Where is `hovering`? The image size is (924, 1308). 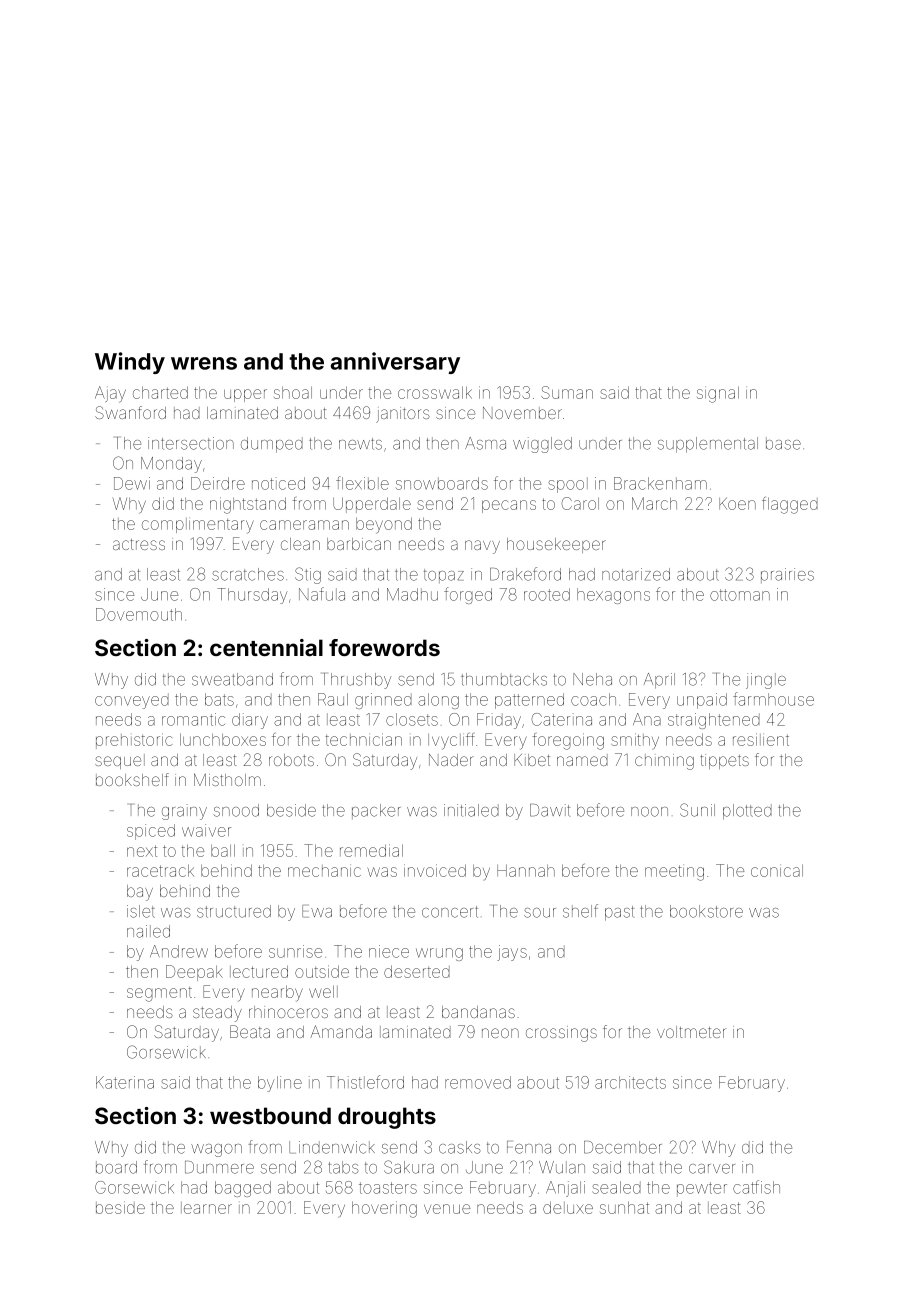
hovering is located at coordinates (384, 1209).
